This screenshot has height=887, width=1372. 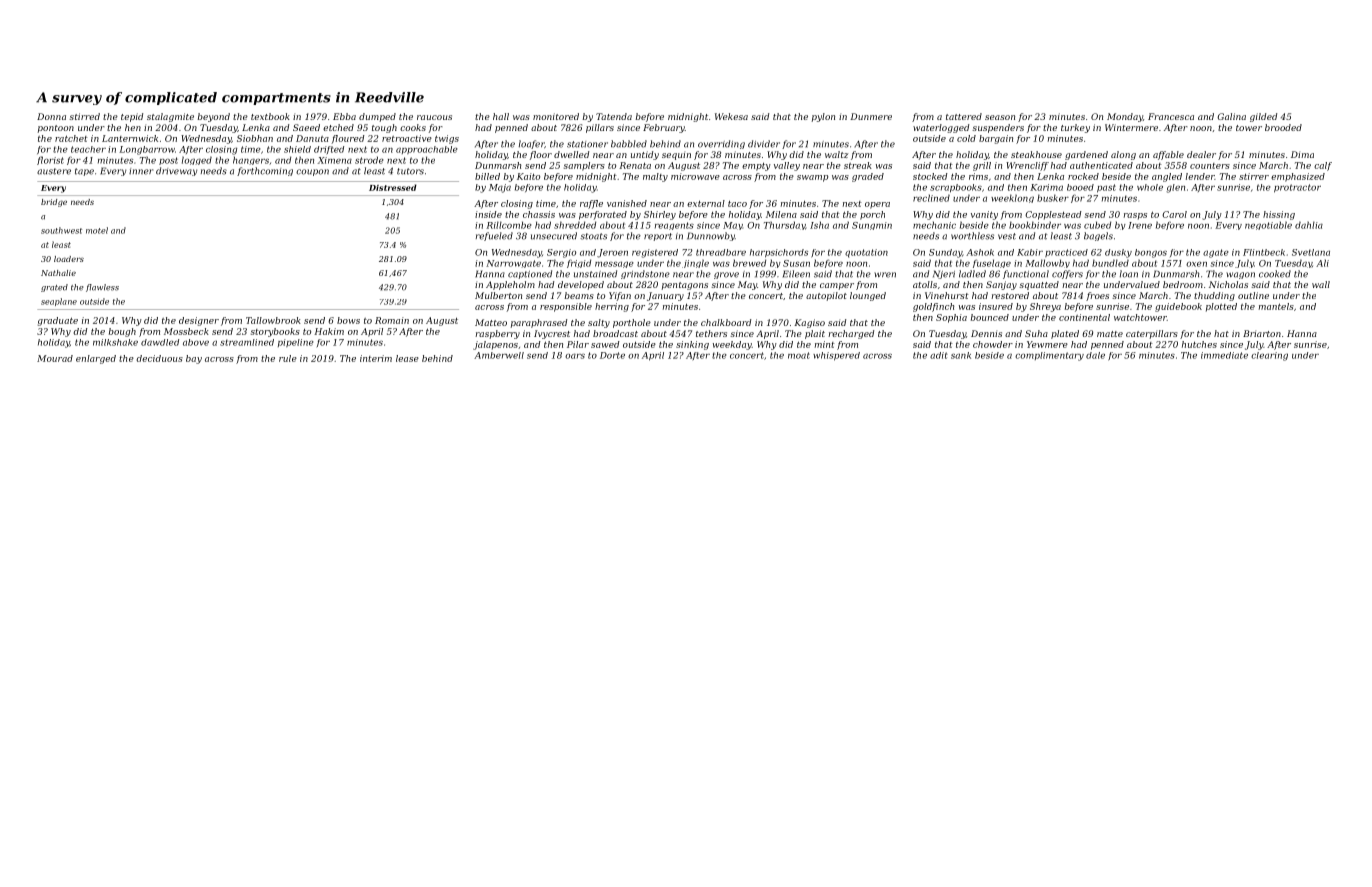 What do you see at coordinates (826, 296) in the screenshot?
I see `autopilot` at bounding box center [826, 296].
